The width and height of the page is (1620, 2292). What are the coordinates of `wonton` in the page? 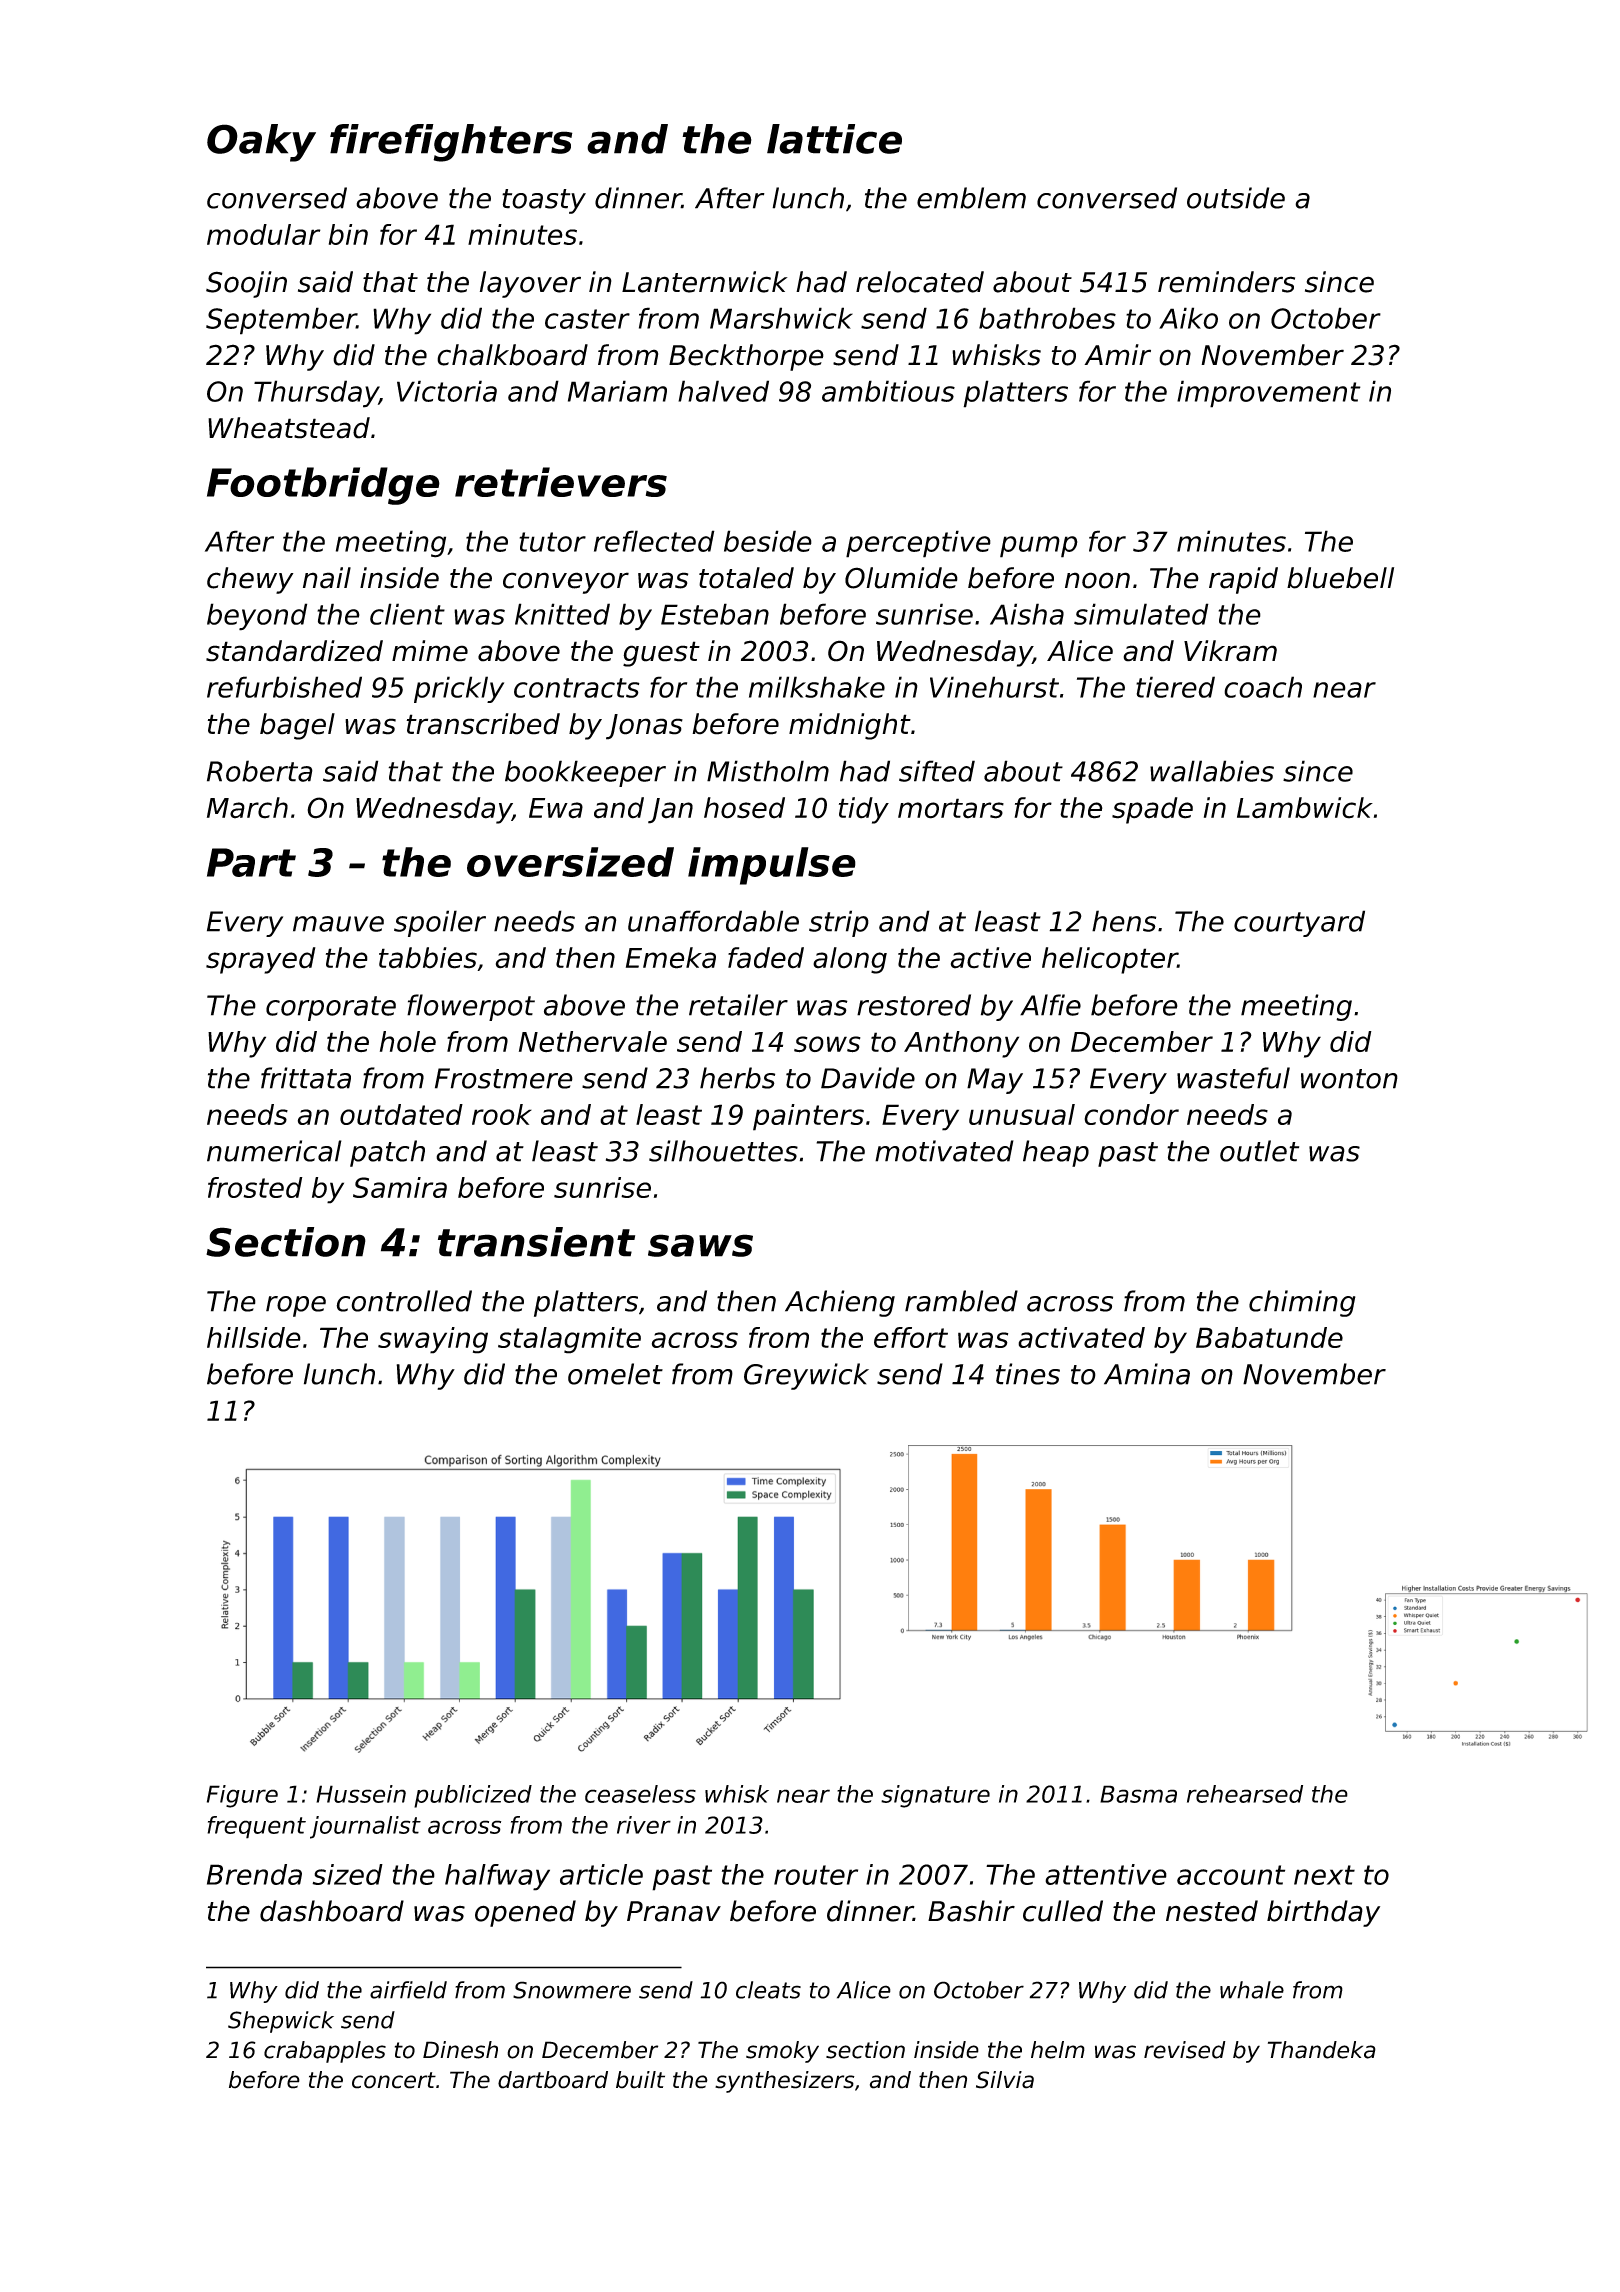 It's located at (1349, 1079).
